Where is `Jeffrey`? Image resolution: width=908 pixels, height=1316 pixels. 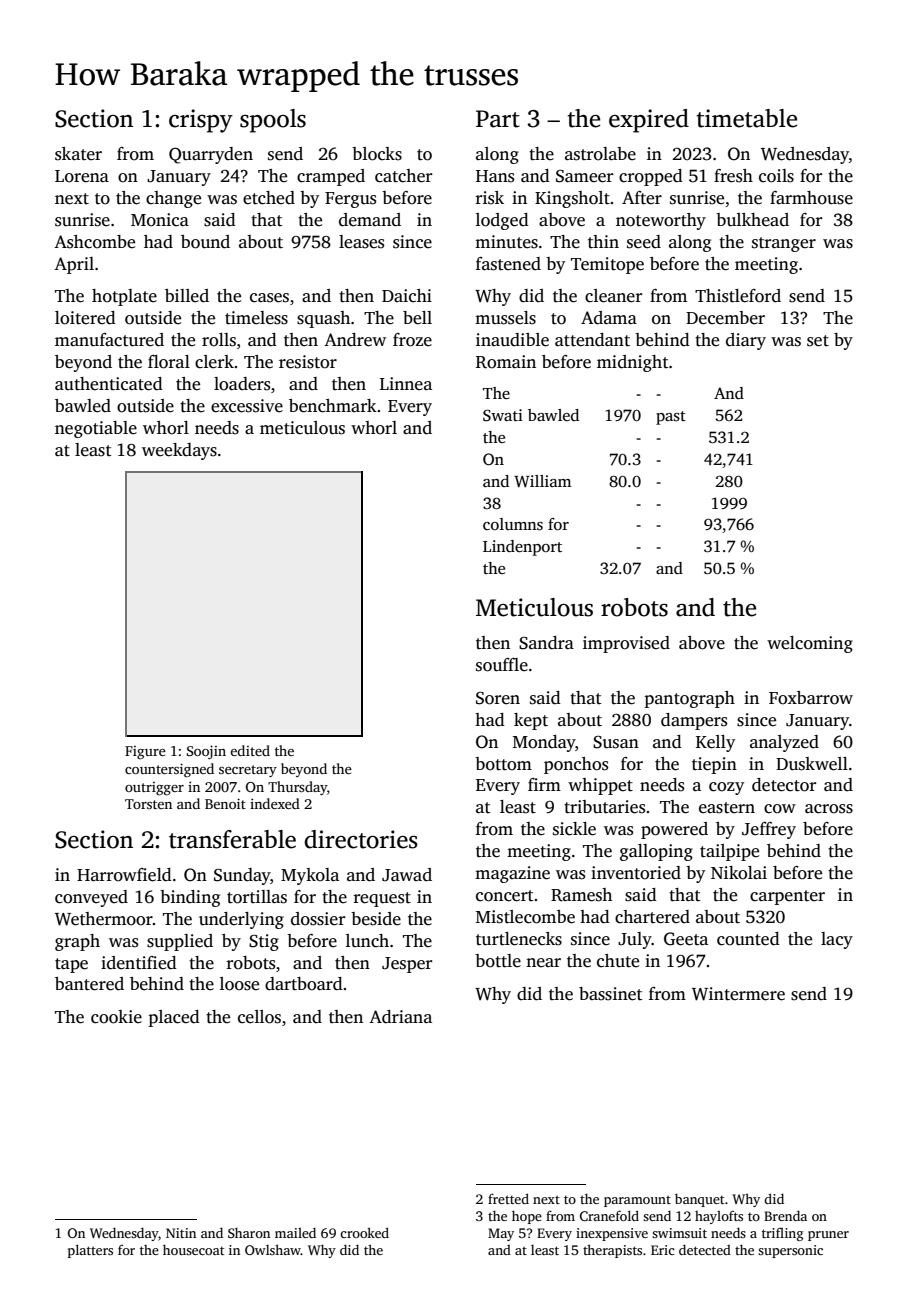 Jeffrey is located at coordinates (769, 830).
